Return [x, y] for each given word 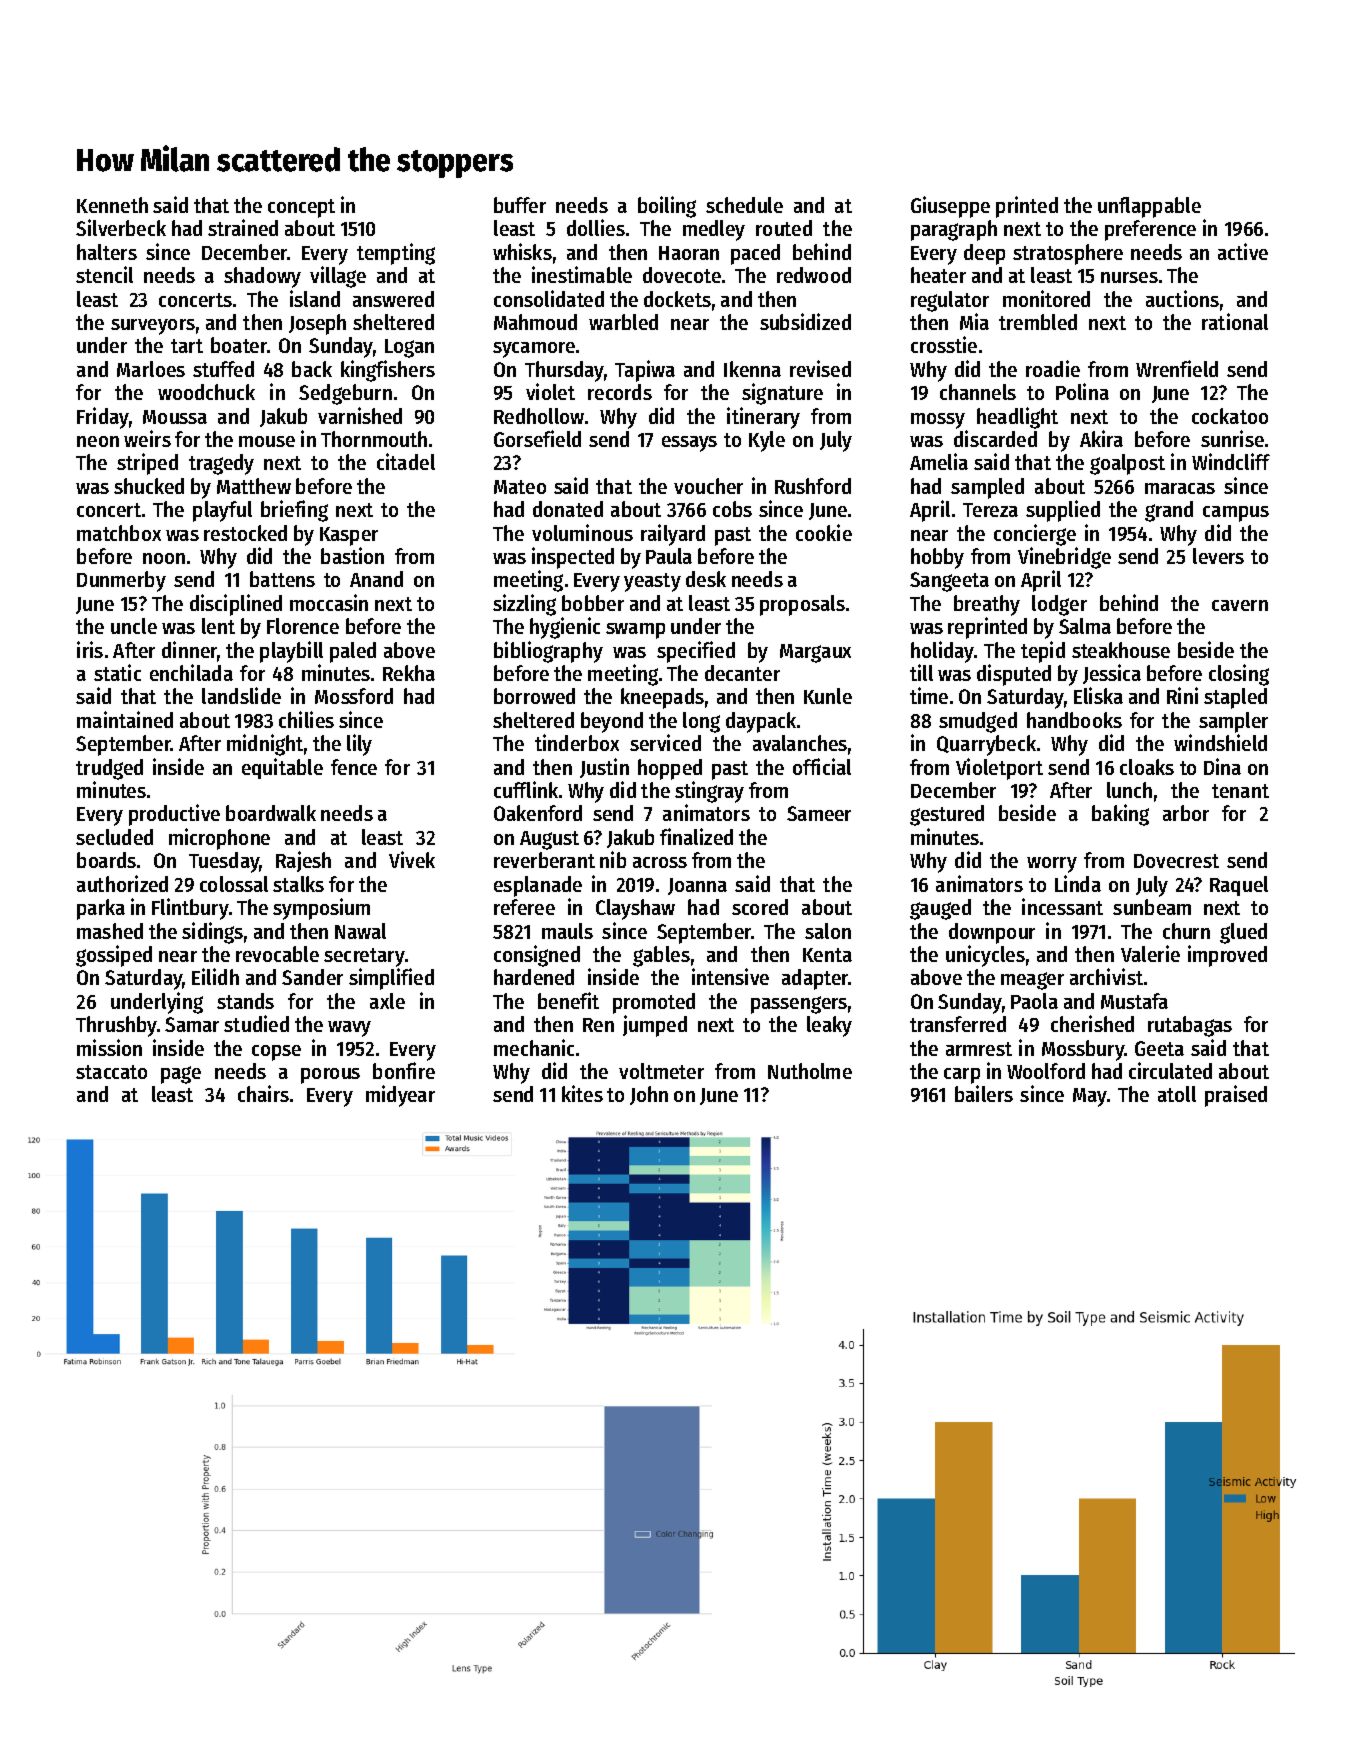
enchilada [191, 672]
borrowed [534, 696]
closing [1239, 675]
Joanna [697, 886]
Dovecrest [1176, 861]
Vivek [412, 859]
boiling [667, 207]
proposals [802, 605]
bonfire [404, 1070]
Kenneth [112, 205]
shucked [149, 486]
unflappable [1149, 207]
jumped [655, 1026]
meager [1032, 981]
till [921, 672]
